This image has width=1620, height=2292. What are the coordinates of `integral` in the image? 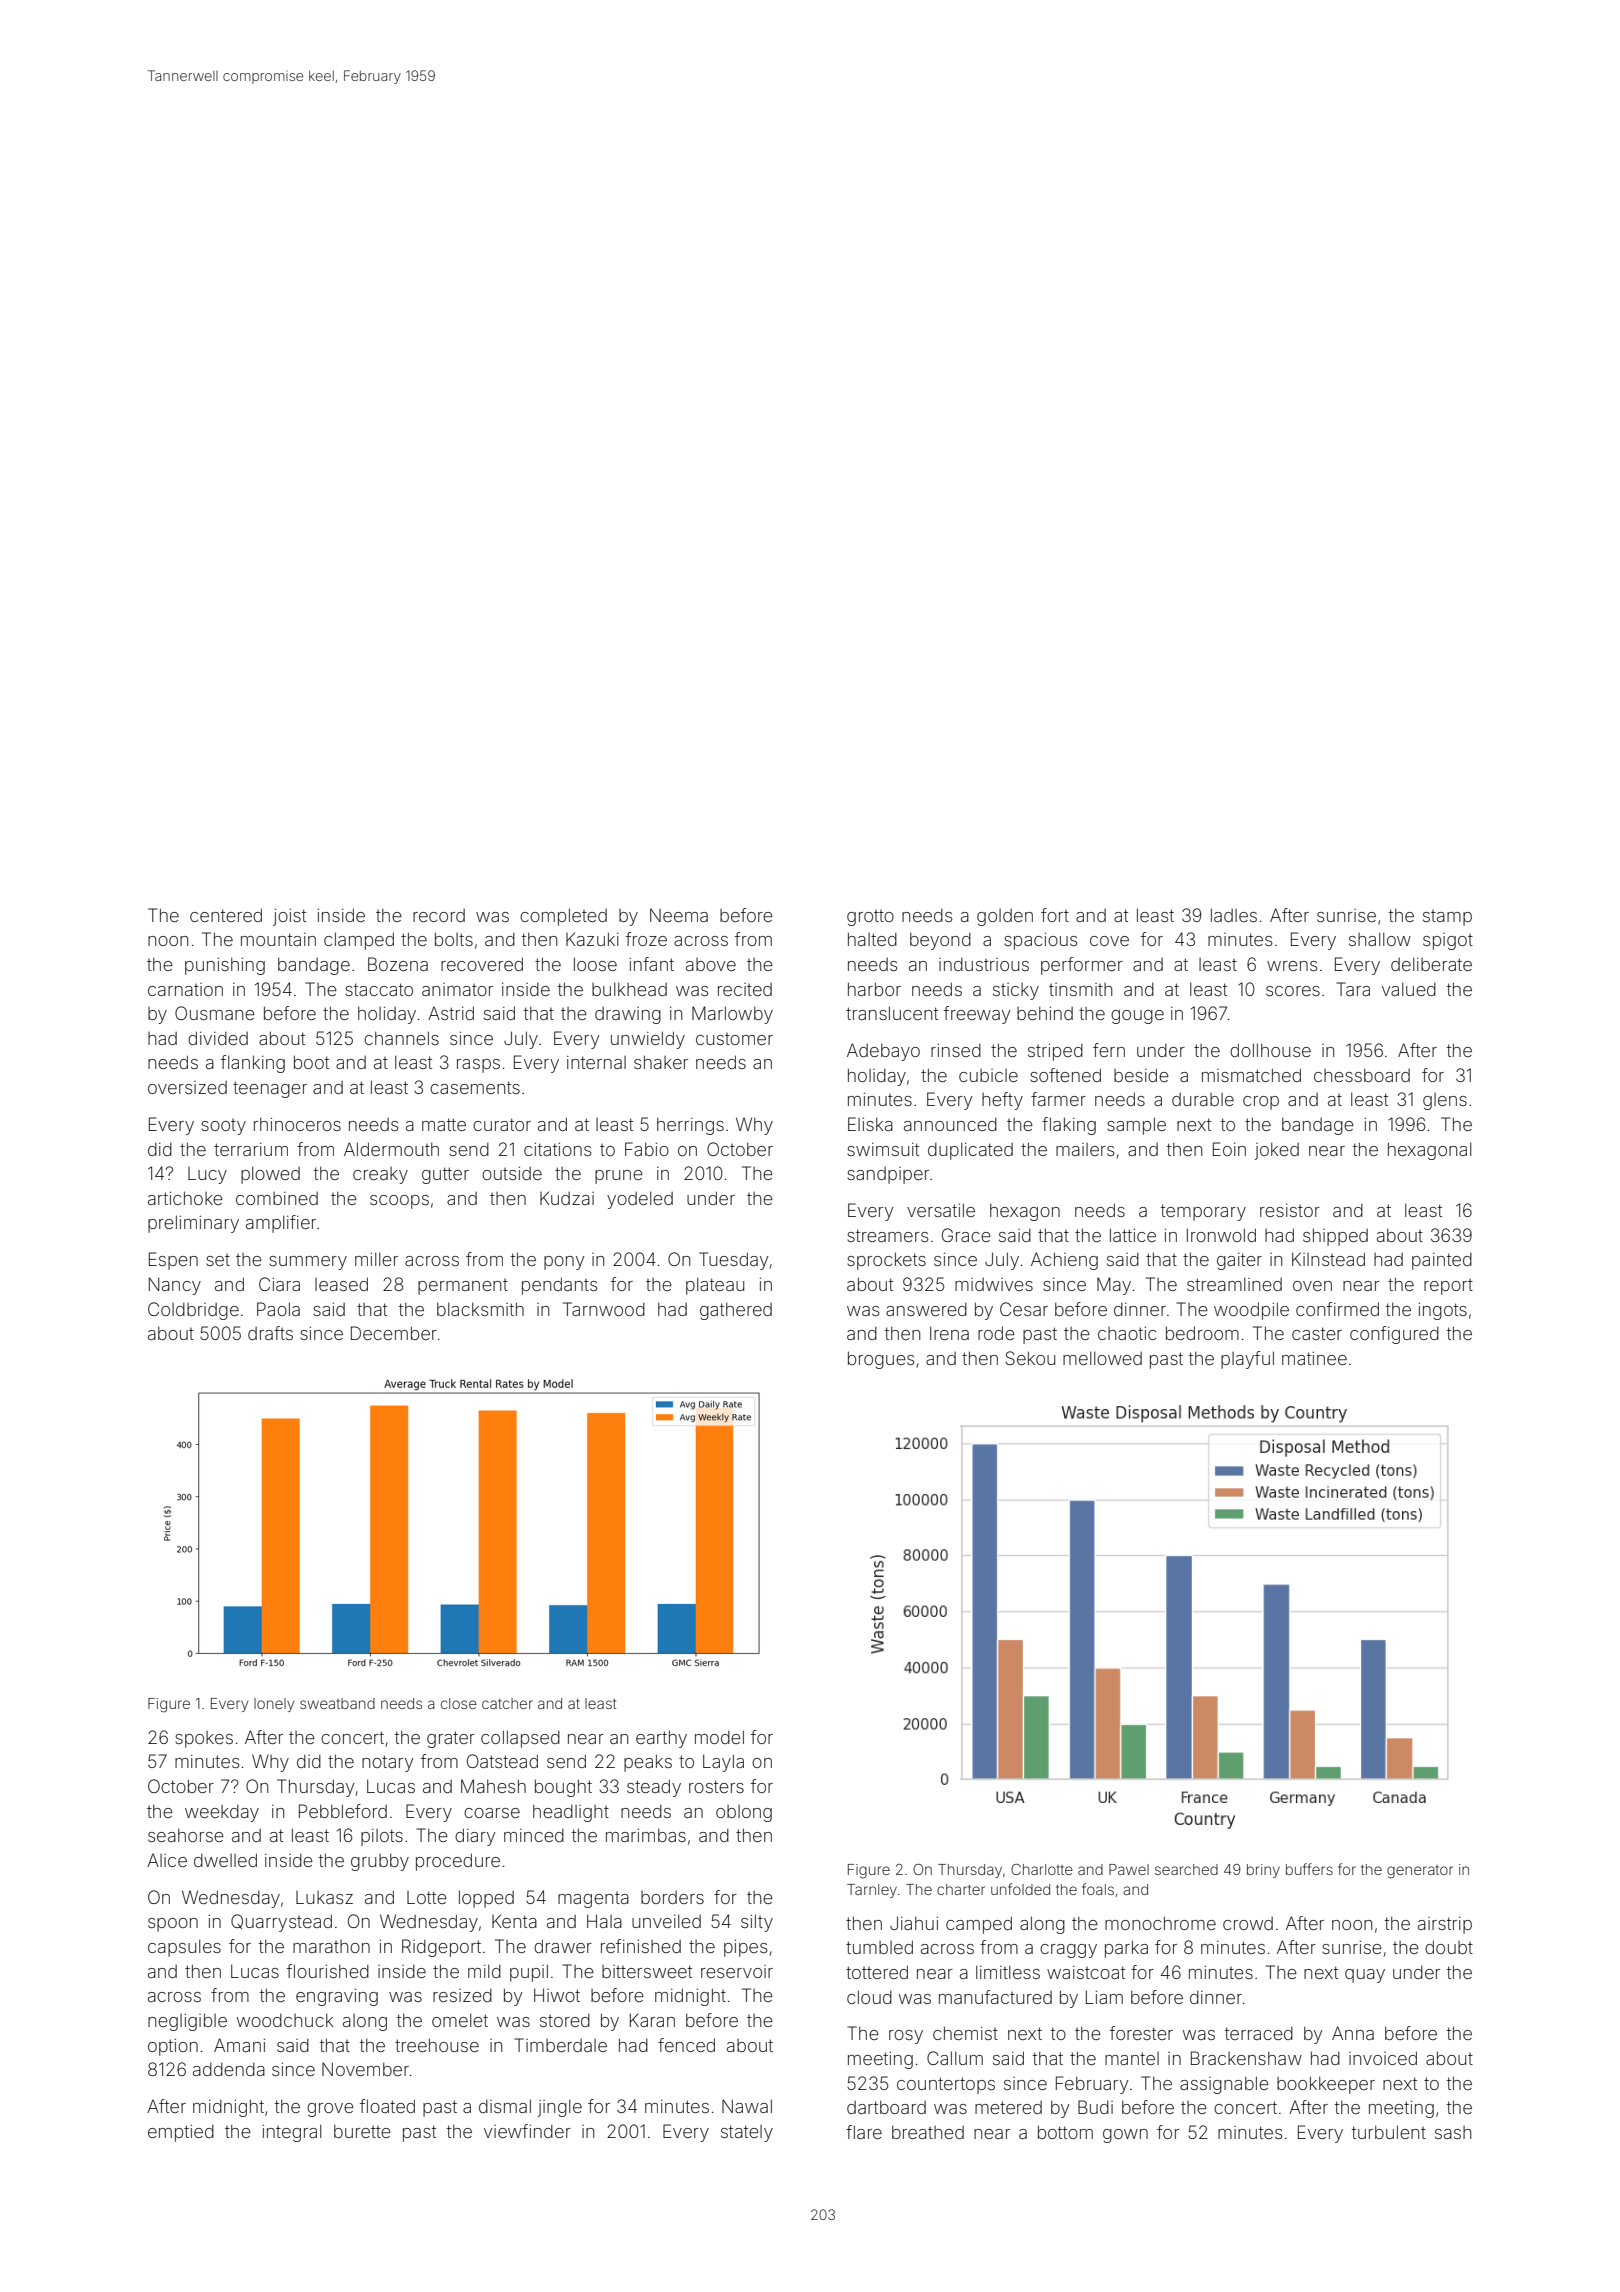 It's located at (292, 2133).
